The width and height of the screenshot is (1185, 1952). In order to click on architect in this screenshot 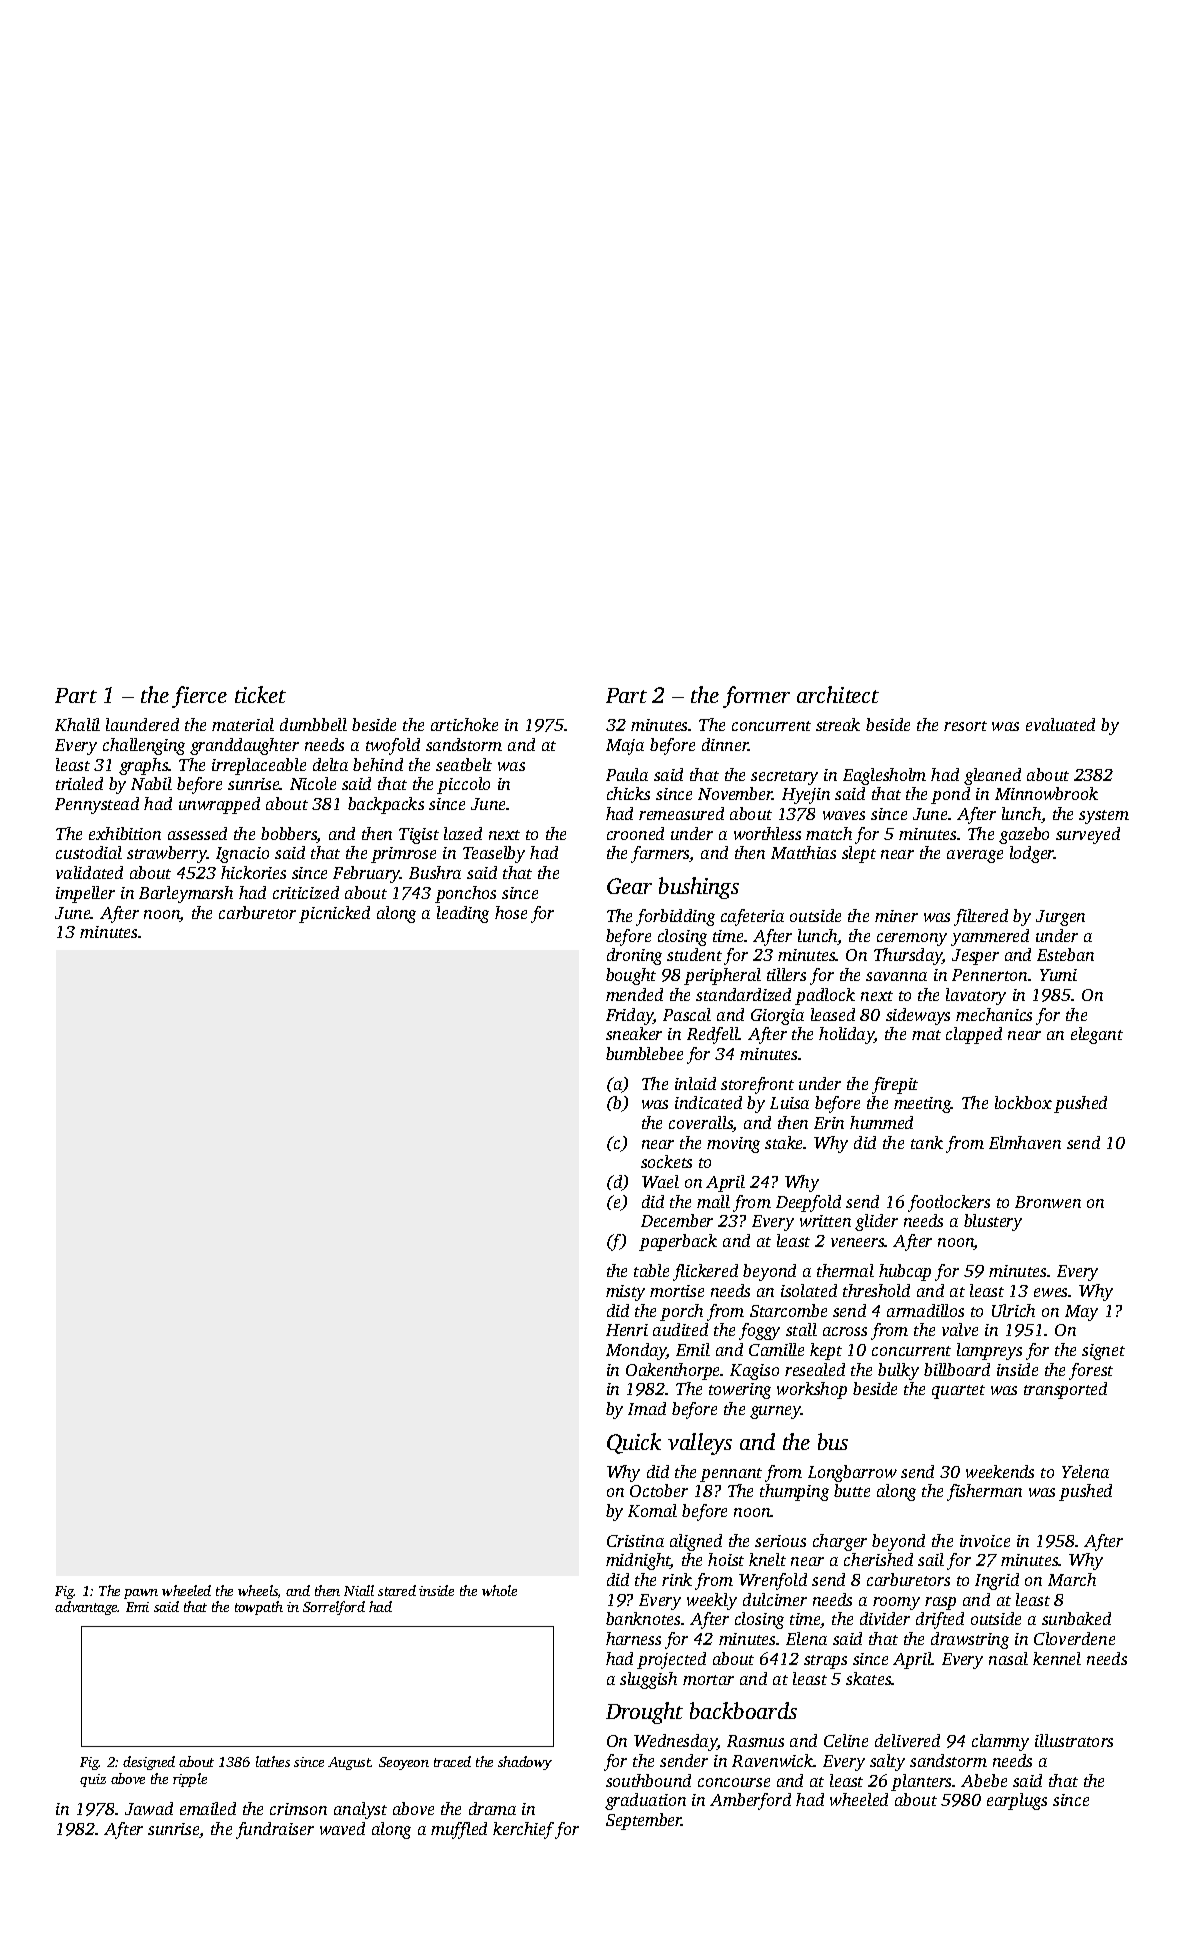, I will do `click(838, 694)`.
